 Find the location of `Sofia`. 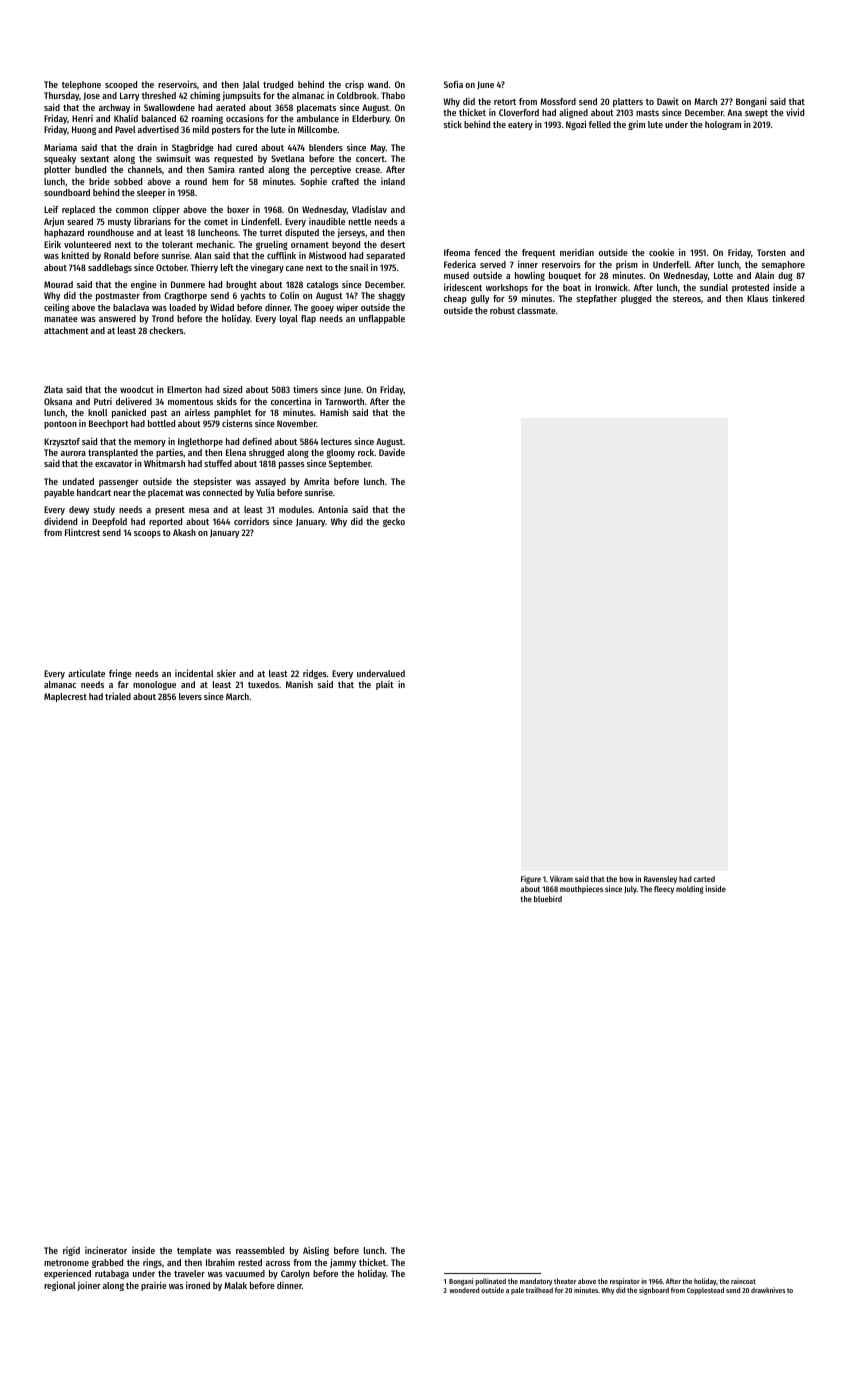

Sofia is located at coordinates (453, 84).
